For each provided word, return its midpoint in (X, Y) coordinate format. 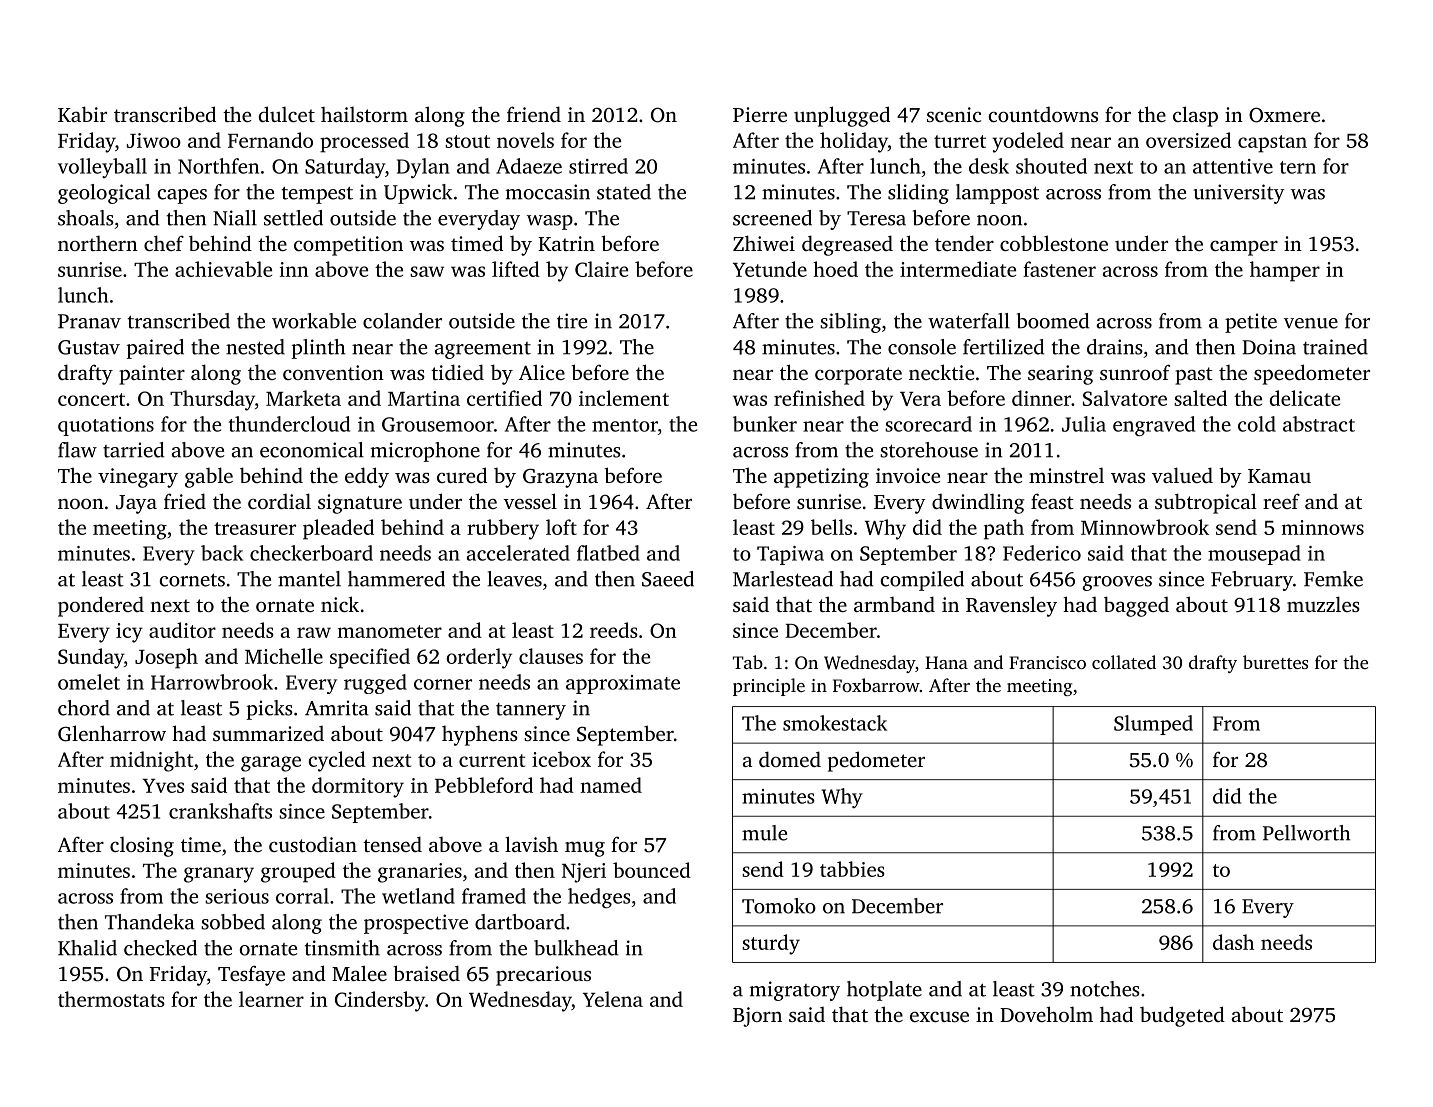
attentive (1233, 166)
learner (271, 999)
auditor (182, 630)
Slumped (1153, 725)
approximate (623, 684)
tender (964, 243)
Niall (235, 218)
